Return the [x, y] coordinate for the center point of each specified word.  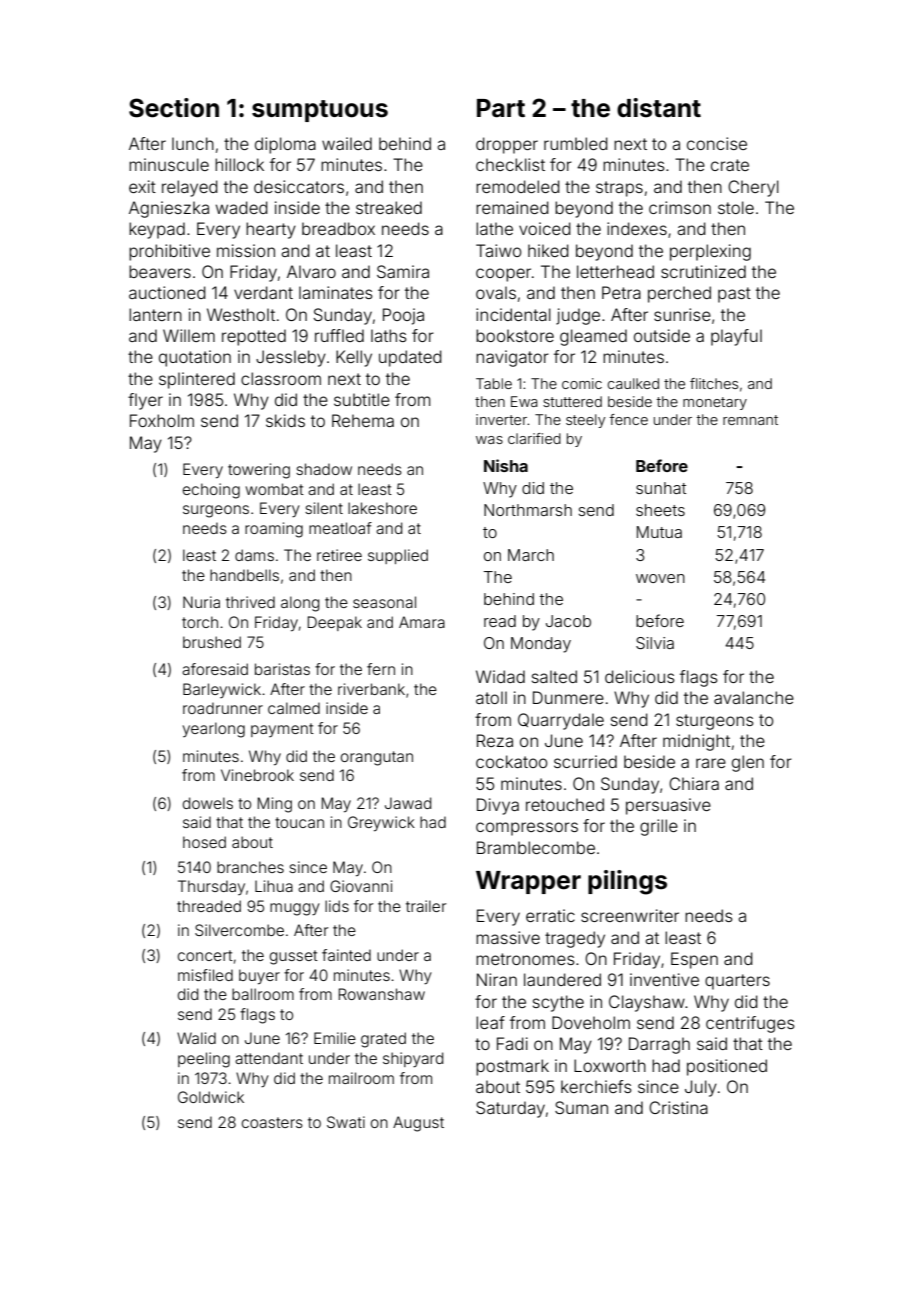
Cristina [678, 1107]
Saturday [510, 1109]
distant [659, 108]
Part [501, 108]
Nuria [201, 602]
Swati [346, 1122]
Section [174, 108]
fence [629, 419]
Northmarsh [528, 510]
